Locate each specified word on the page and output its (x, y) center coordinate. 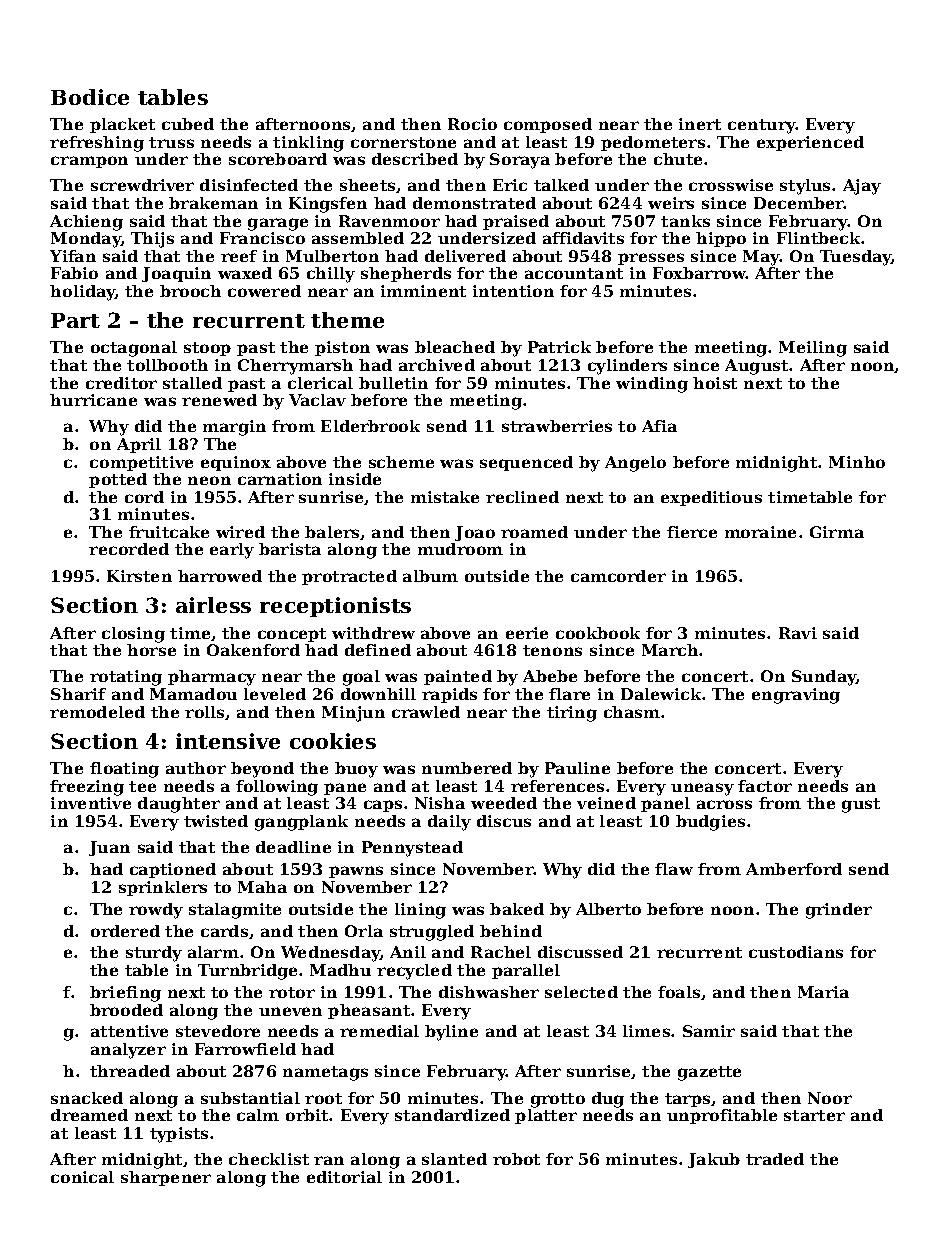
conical (82, 1177)
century (762, 126)
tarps (687, 1100)
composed (548, 125)
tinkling (308, 144)
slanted (454, 1159)
